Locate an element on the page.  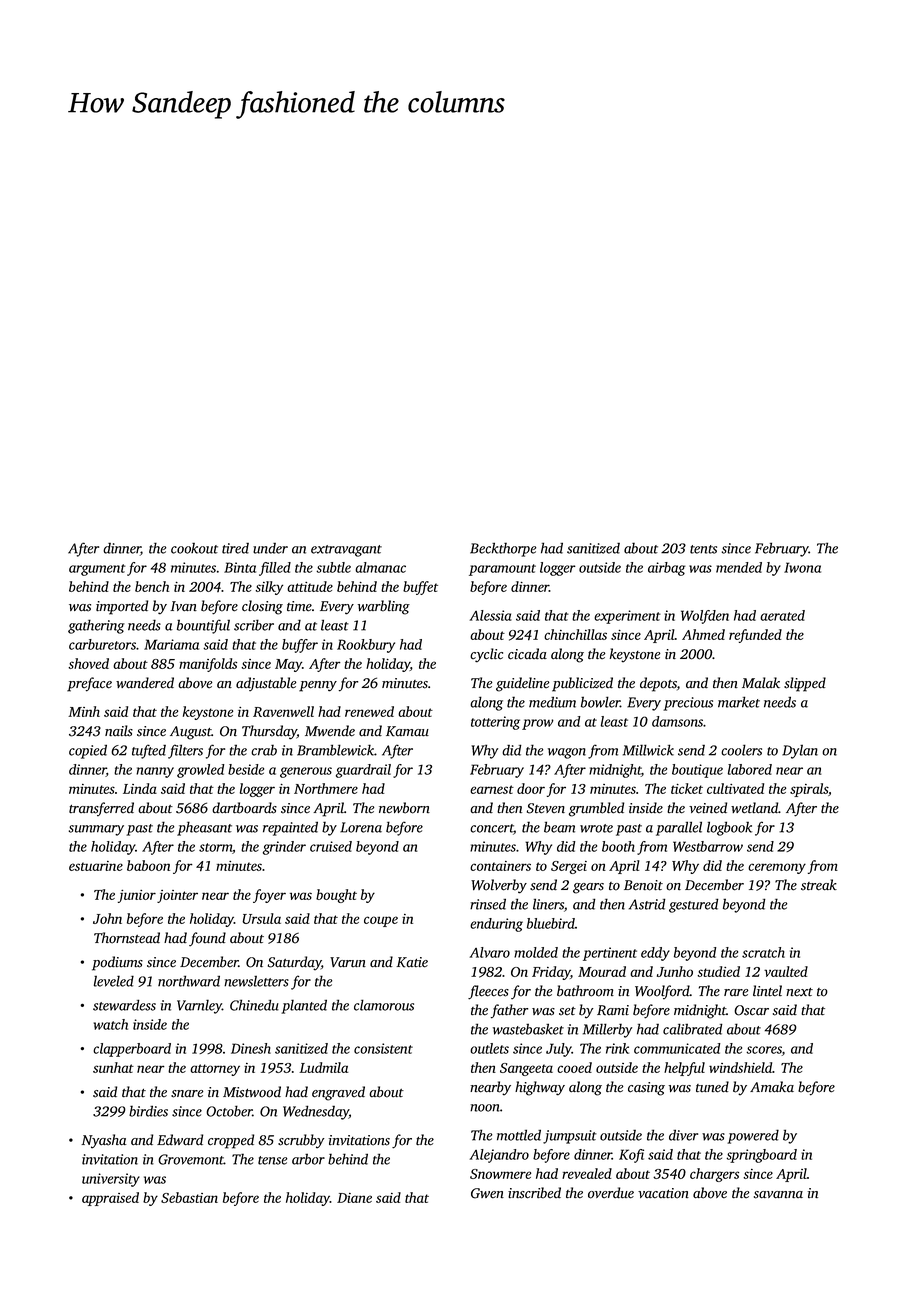
Sebastian is located at coordinates (189, 1197).
